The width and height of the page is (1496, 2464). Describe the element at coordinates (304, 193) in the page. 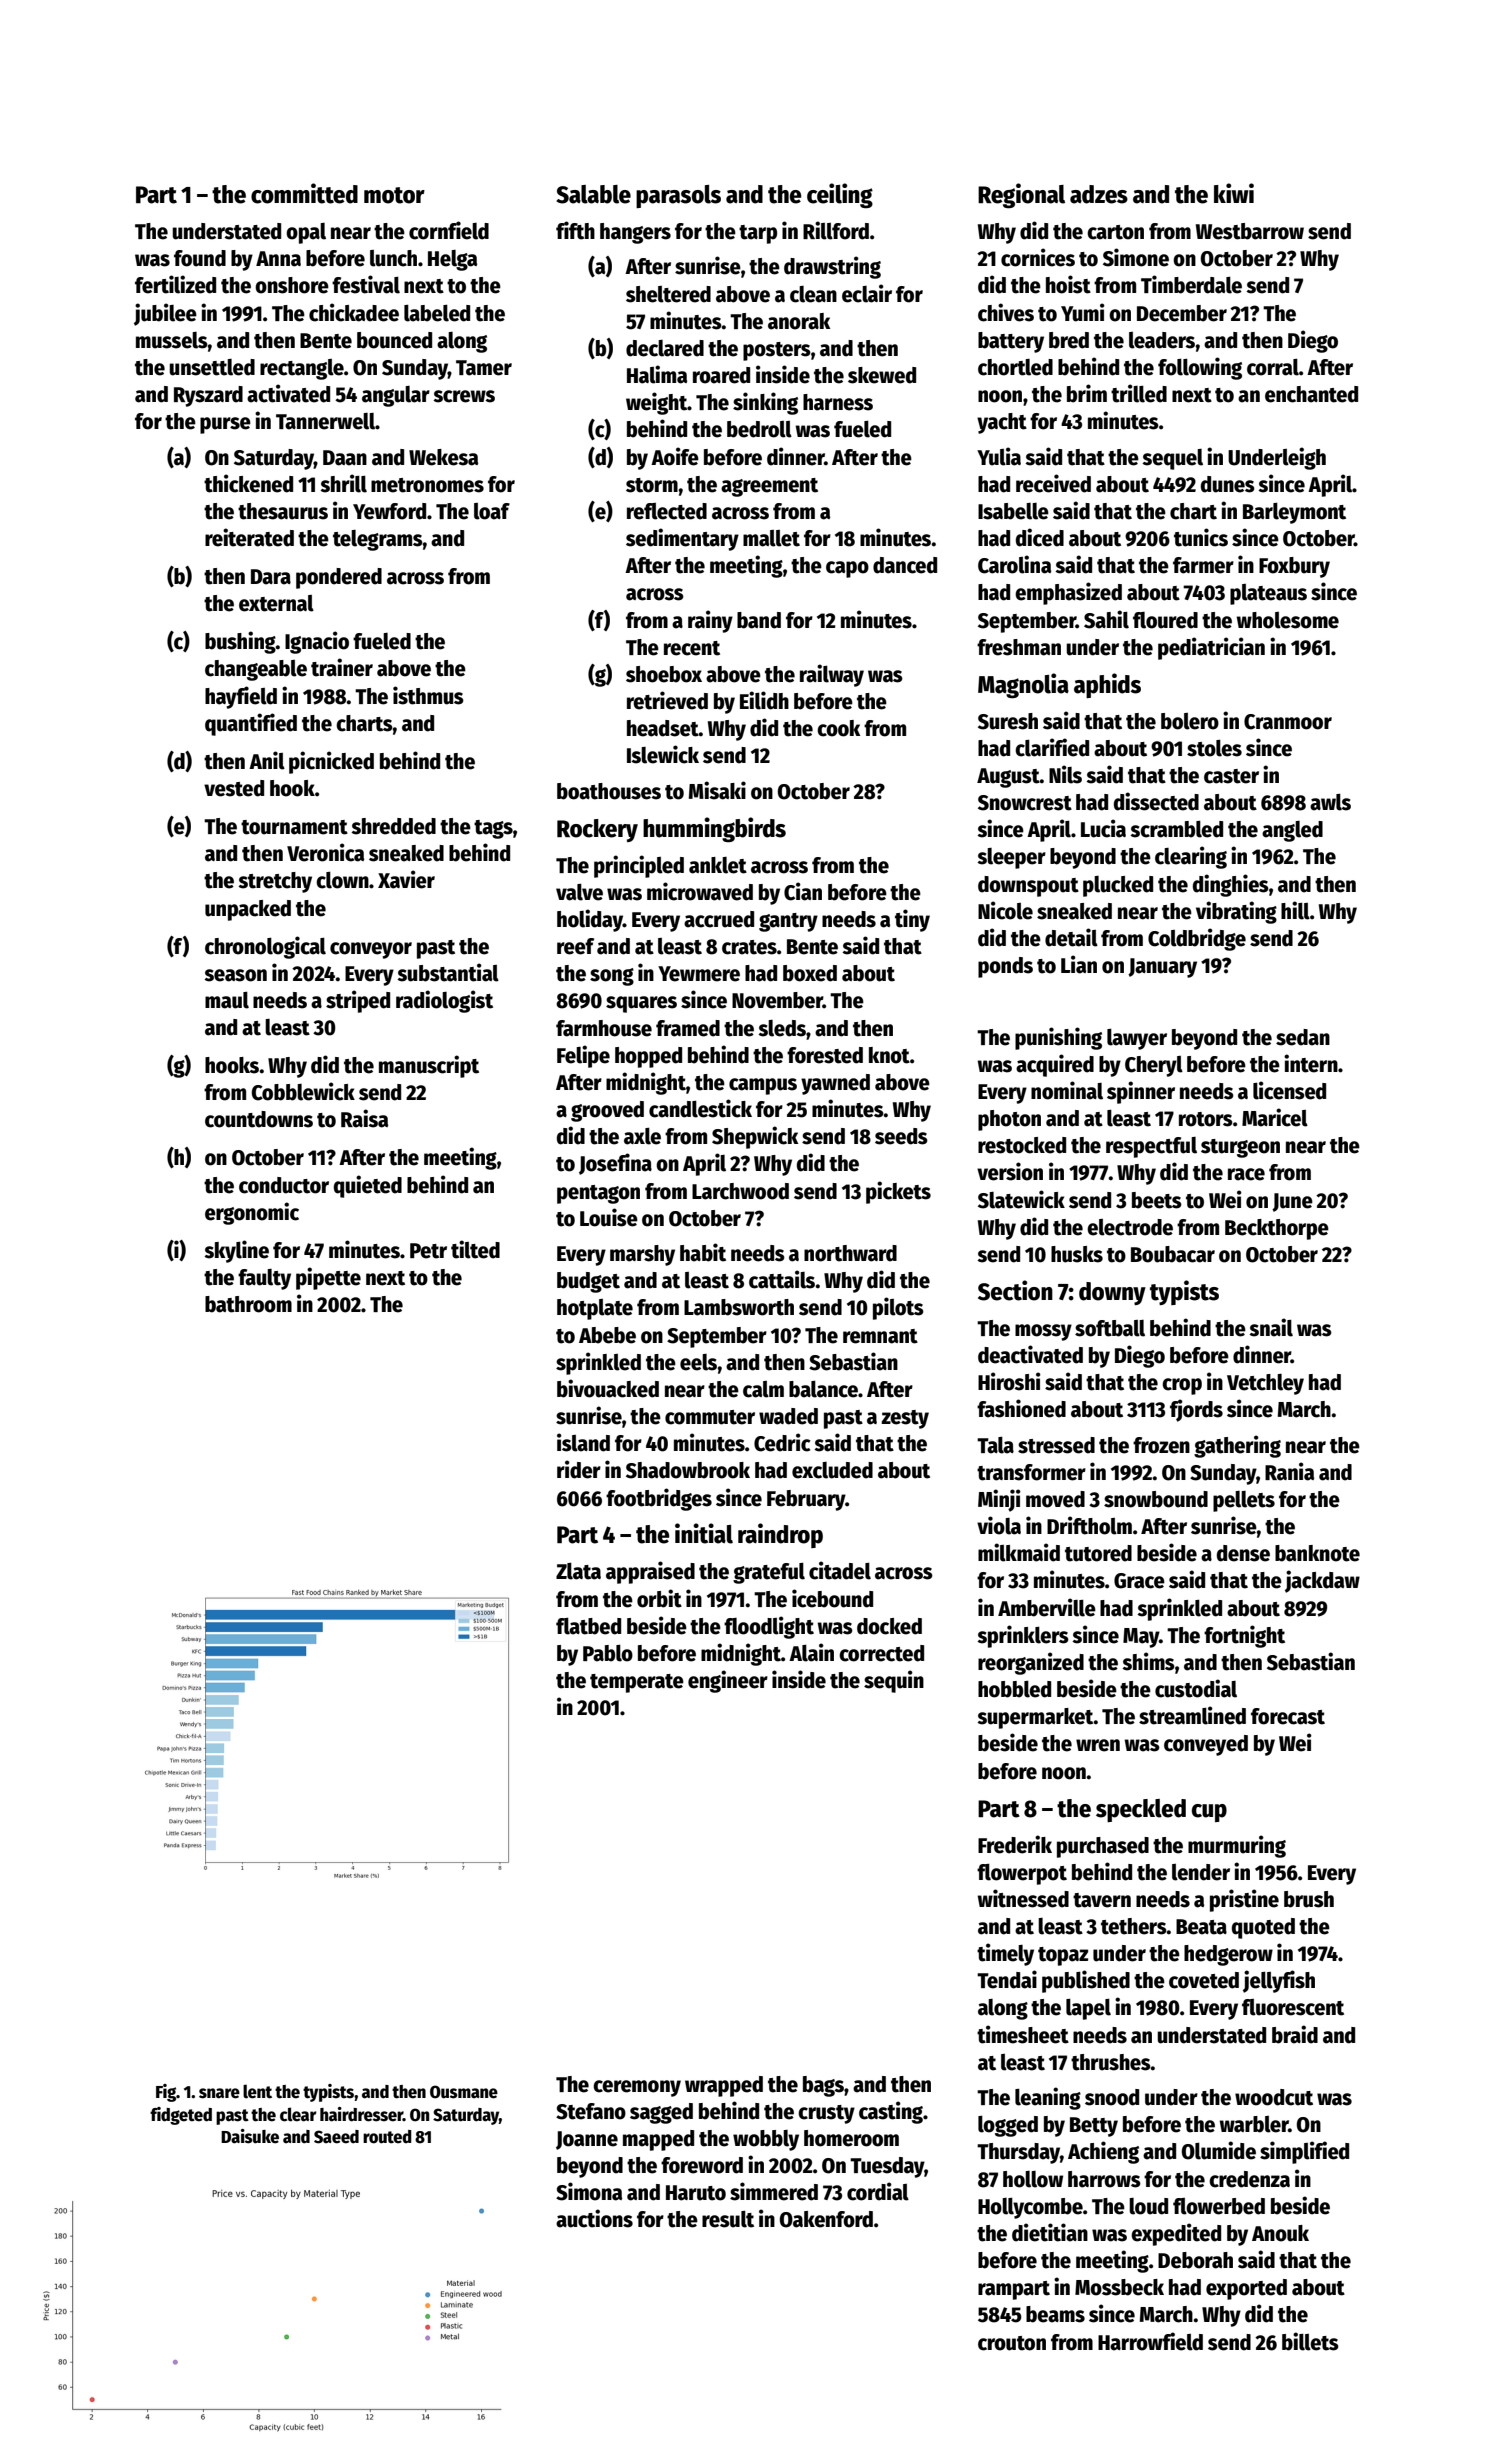

I see `committed` at that location.
